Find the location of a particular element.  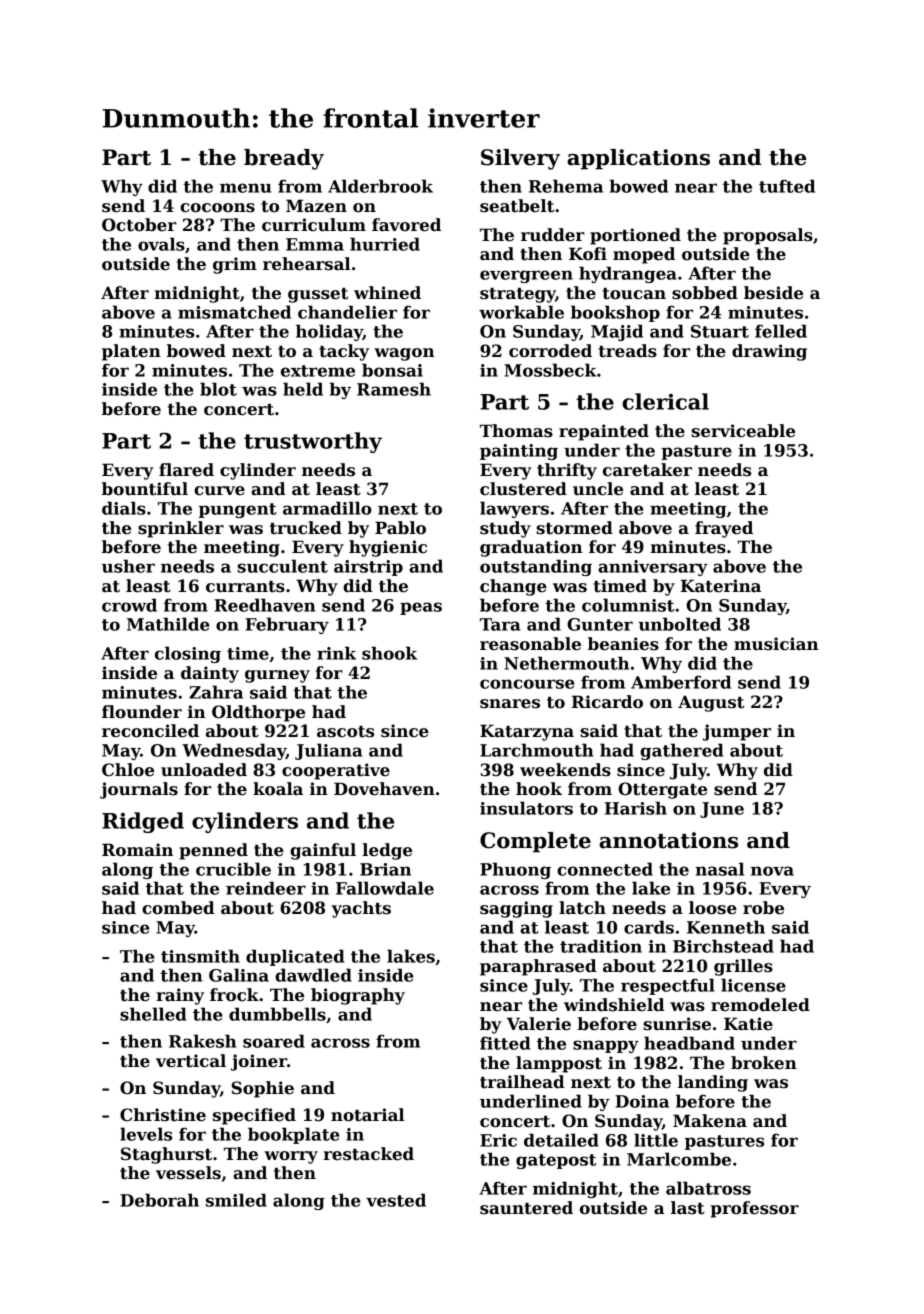

biography is located at coordinates (358, 996).
